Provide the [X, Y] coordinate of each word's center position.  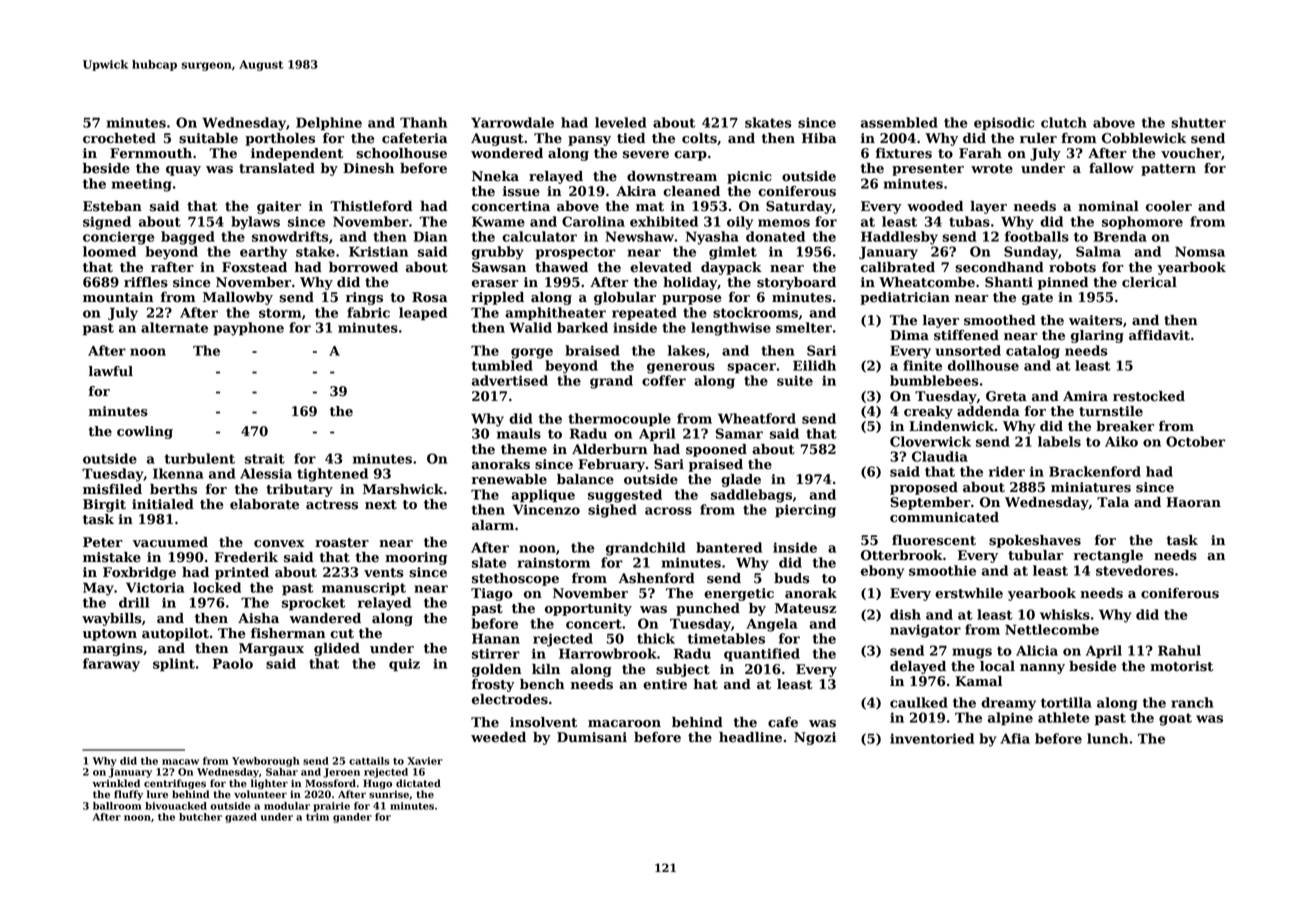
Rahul [1179, 650]
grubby [498, 253]
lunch [1107, 738]
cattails [369, 761]
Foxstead [254, 267]
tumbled [502, 365]
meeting [142, 185]
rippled [498, 298]
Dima [909, 335]
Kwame [498, 221]
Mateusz [805, 608]
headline [750, 737]
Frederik [246, 557]
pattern [1168, 170]
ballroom [117, 806]
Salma [1098, 251]
